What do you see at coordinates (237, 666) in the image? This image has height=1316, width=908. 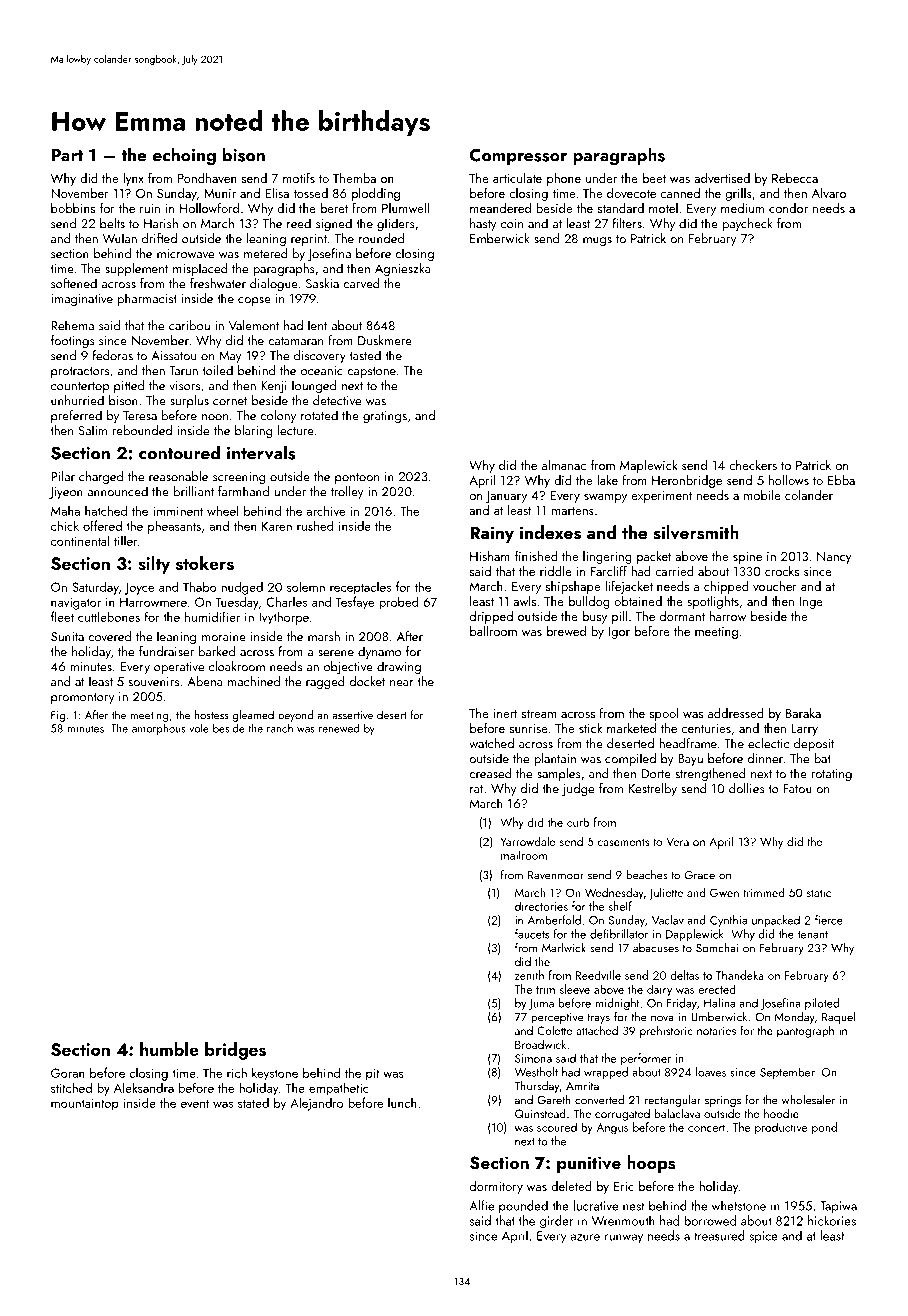 I see `cloakroom` at bounding box center [237, 666].
